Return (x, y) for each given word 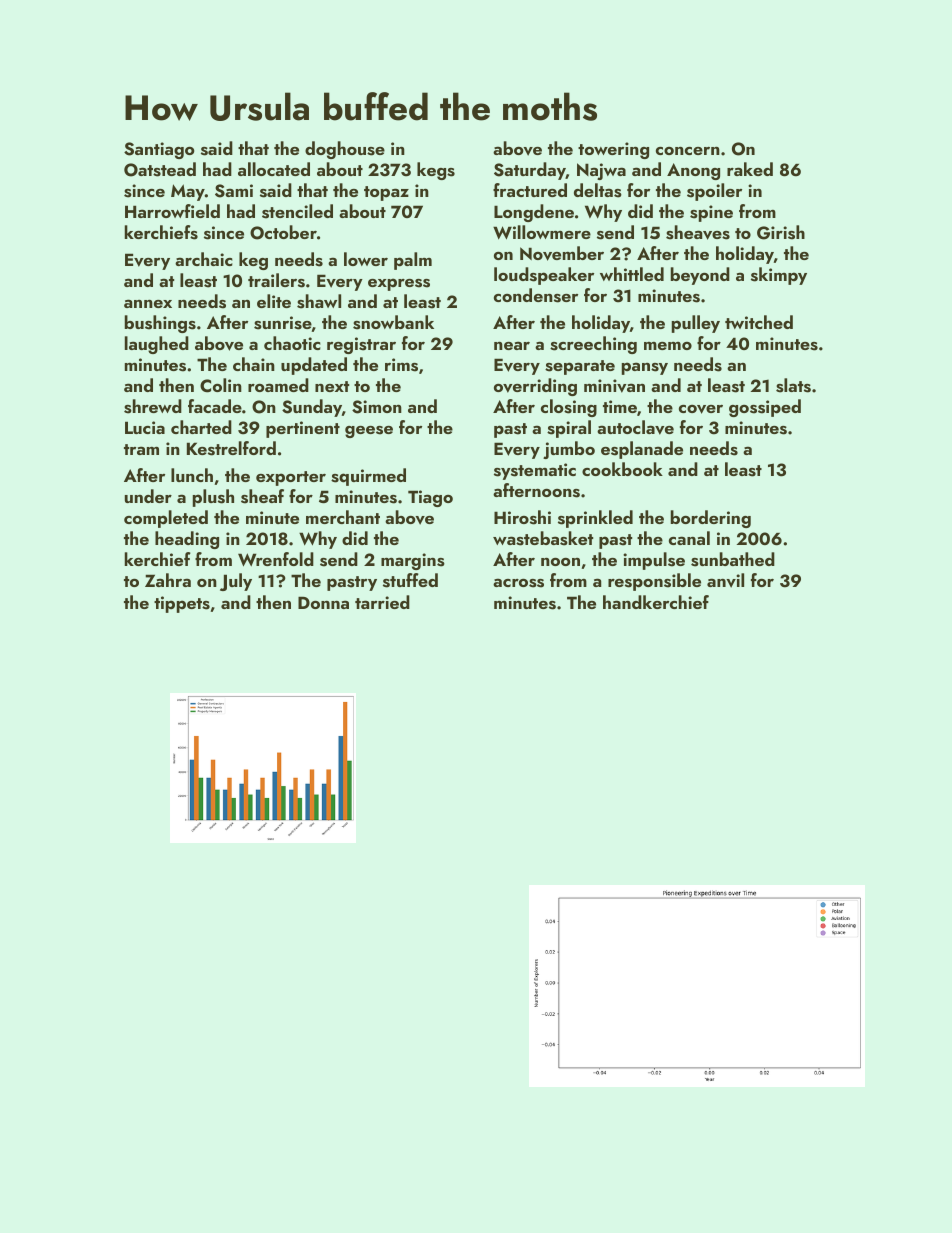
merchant (343, 517)
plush (213, 498)
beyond (700, 276)
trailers (276, 280)
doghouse (345, 150)
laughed (157, 345)
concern (688, 151)
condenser (536, 295)
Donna (323, 602)
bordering (711, 519)
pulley (696, 324)
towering (613, 150)
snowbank (393, 322)
